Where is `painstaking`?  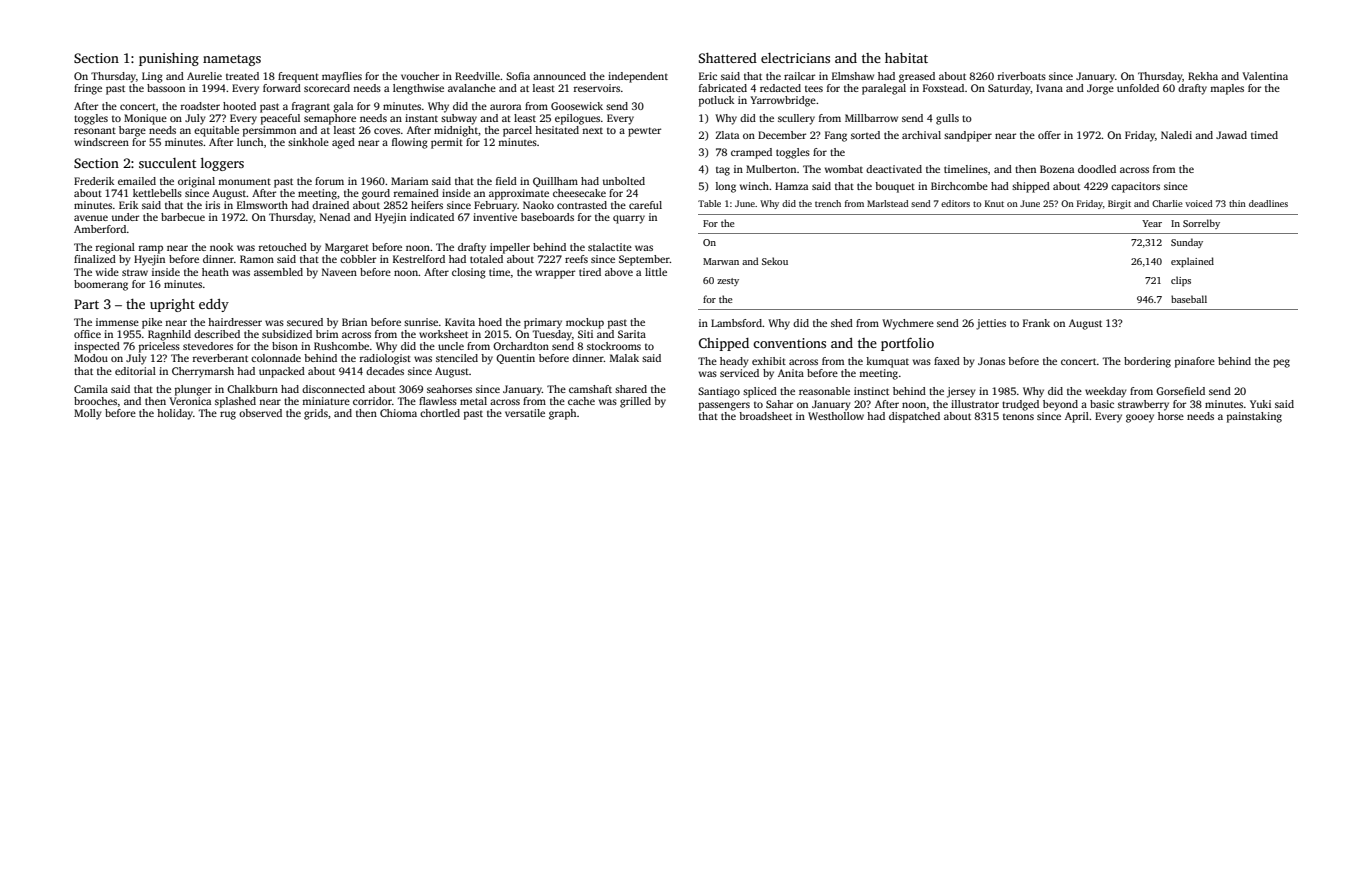
painstaking is located at coordinates (1254, 417).
